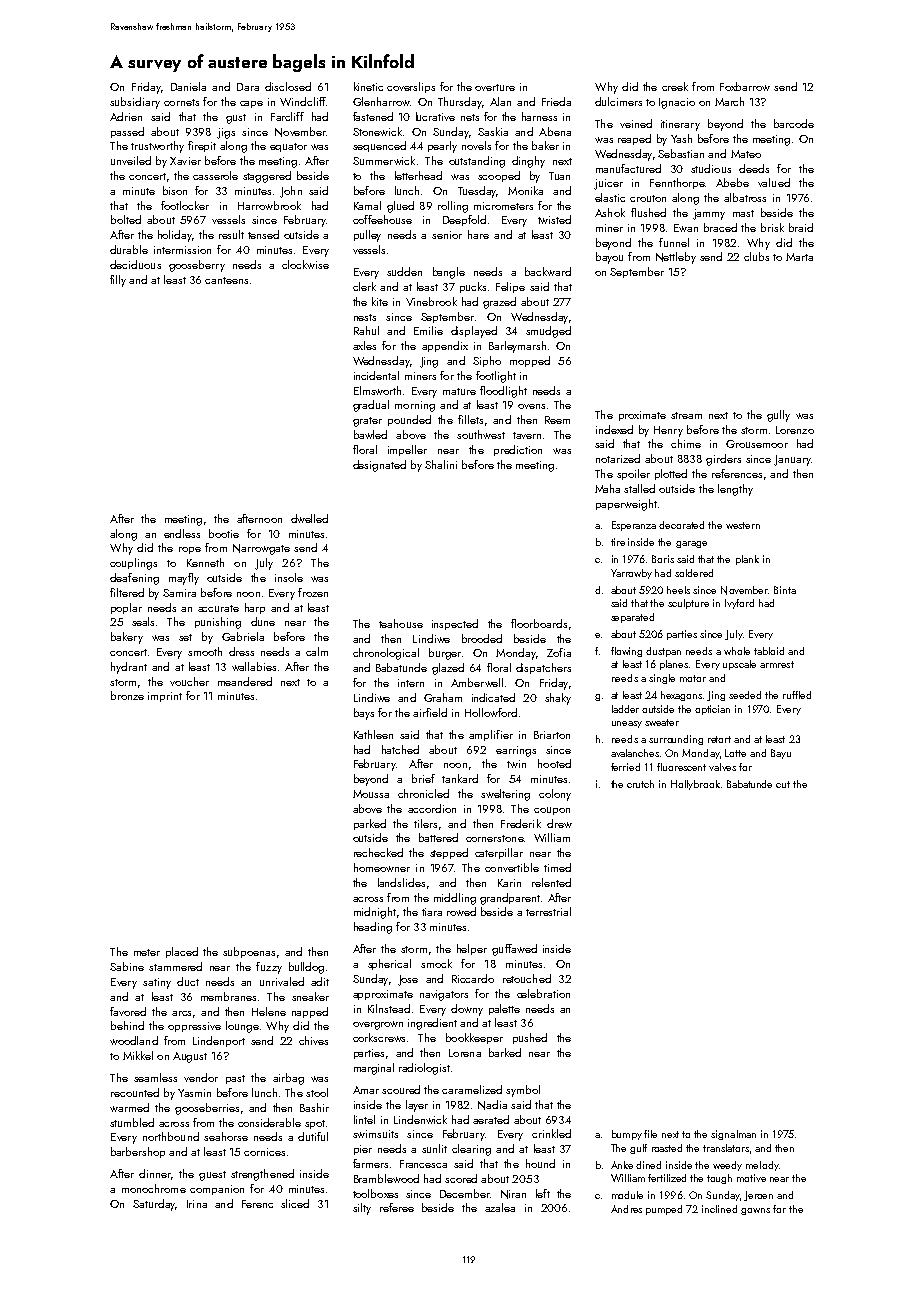  Describe the element at coordinates (305, 264) in the image. I see `clockwise` at that location.
